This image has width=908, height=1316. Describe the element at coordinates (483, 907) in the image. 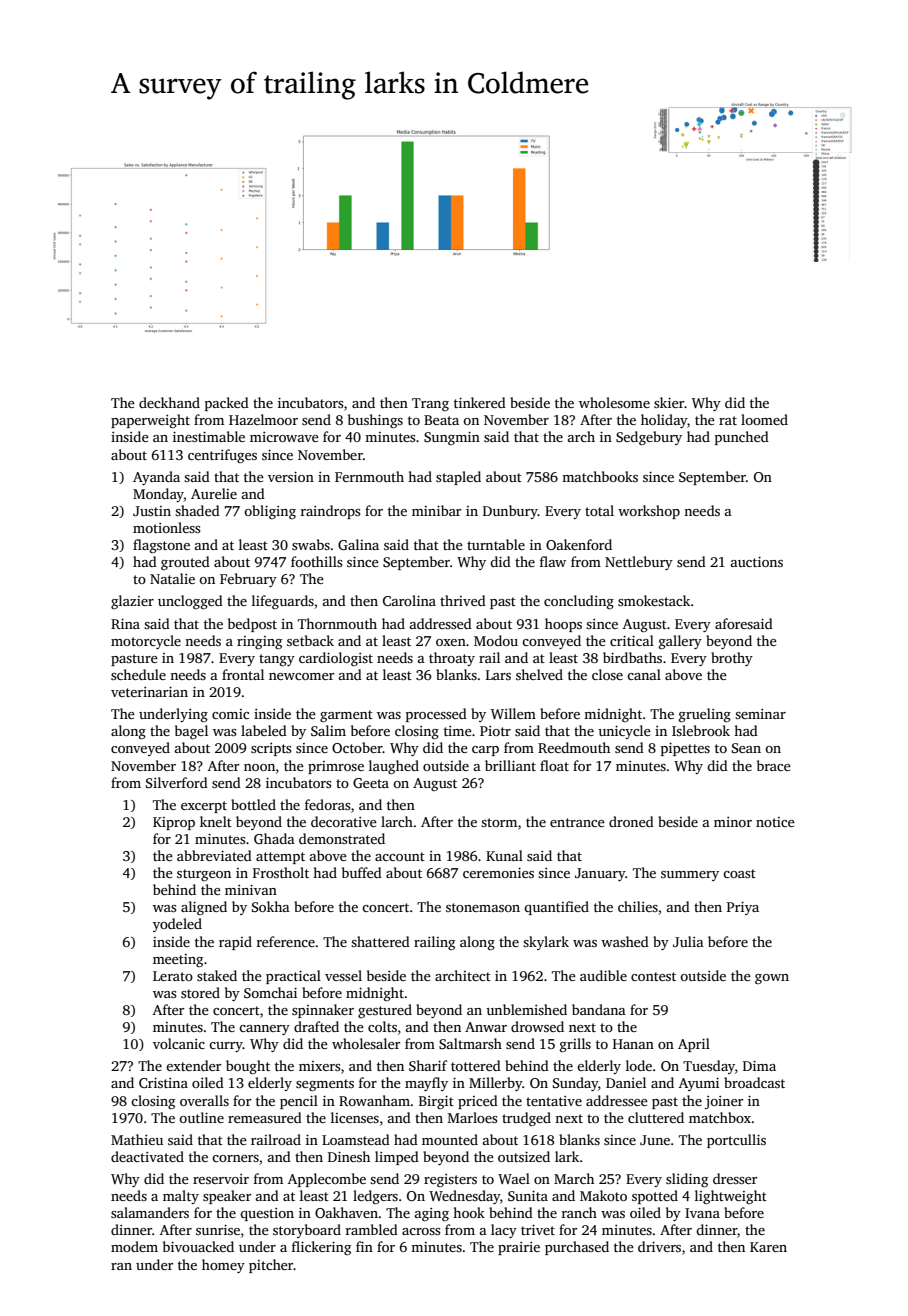

I see `stonemason` at that location.
